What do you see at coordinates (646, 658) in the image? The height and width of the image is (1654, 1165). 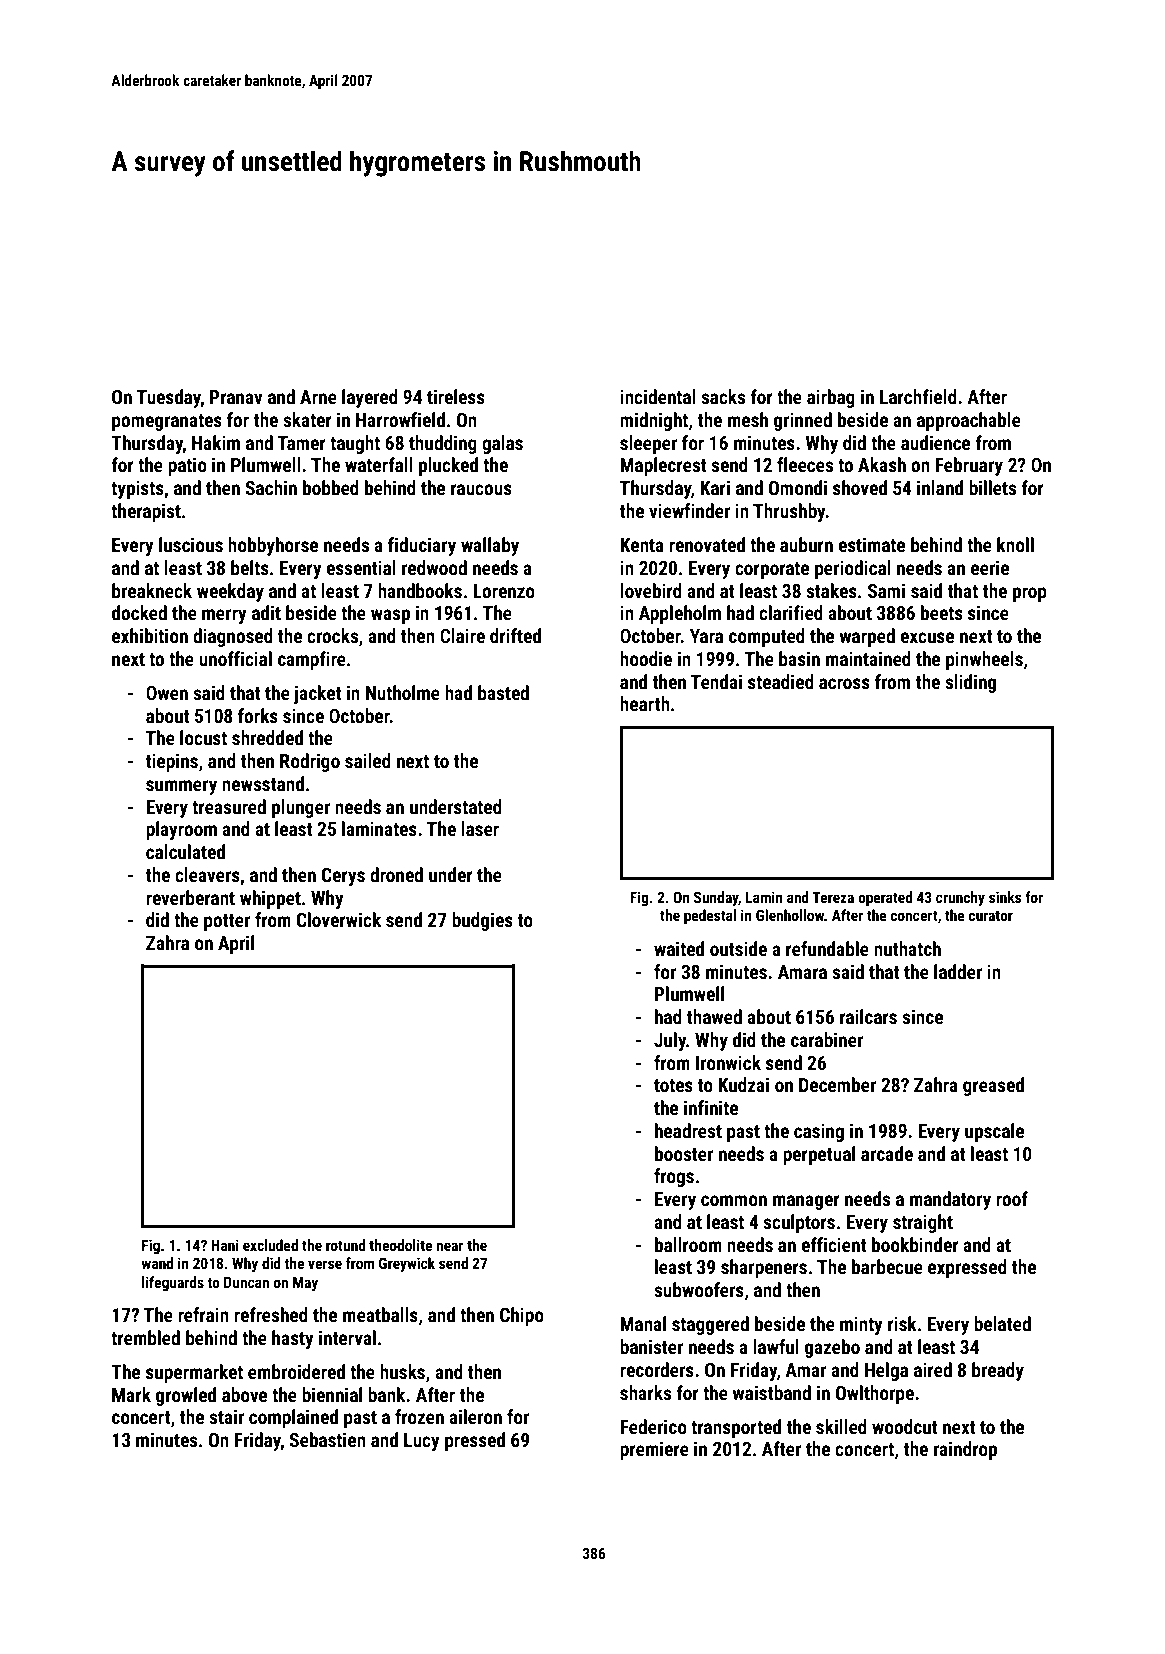 I see `hoodie` at bounding box center [646, 658].
